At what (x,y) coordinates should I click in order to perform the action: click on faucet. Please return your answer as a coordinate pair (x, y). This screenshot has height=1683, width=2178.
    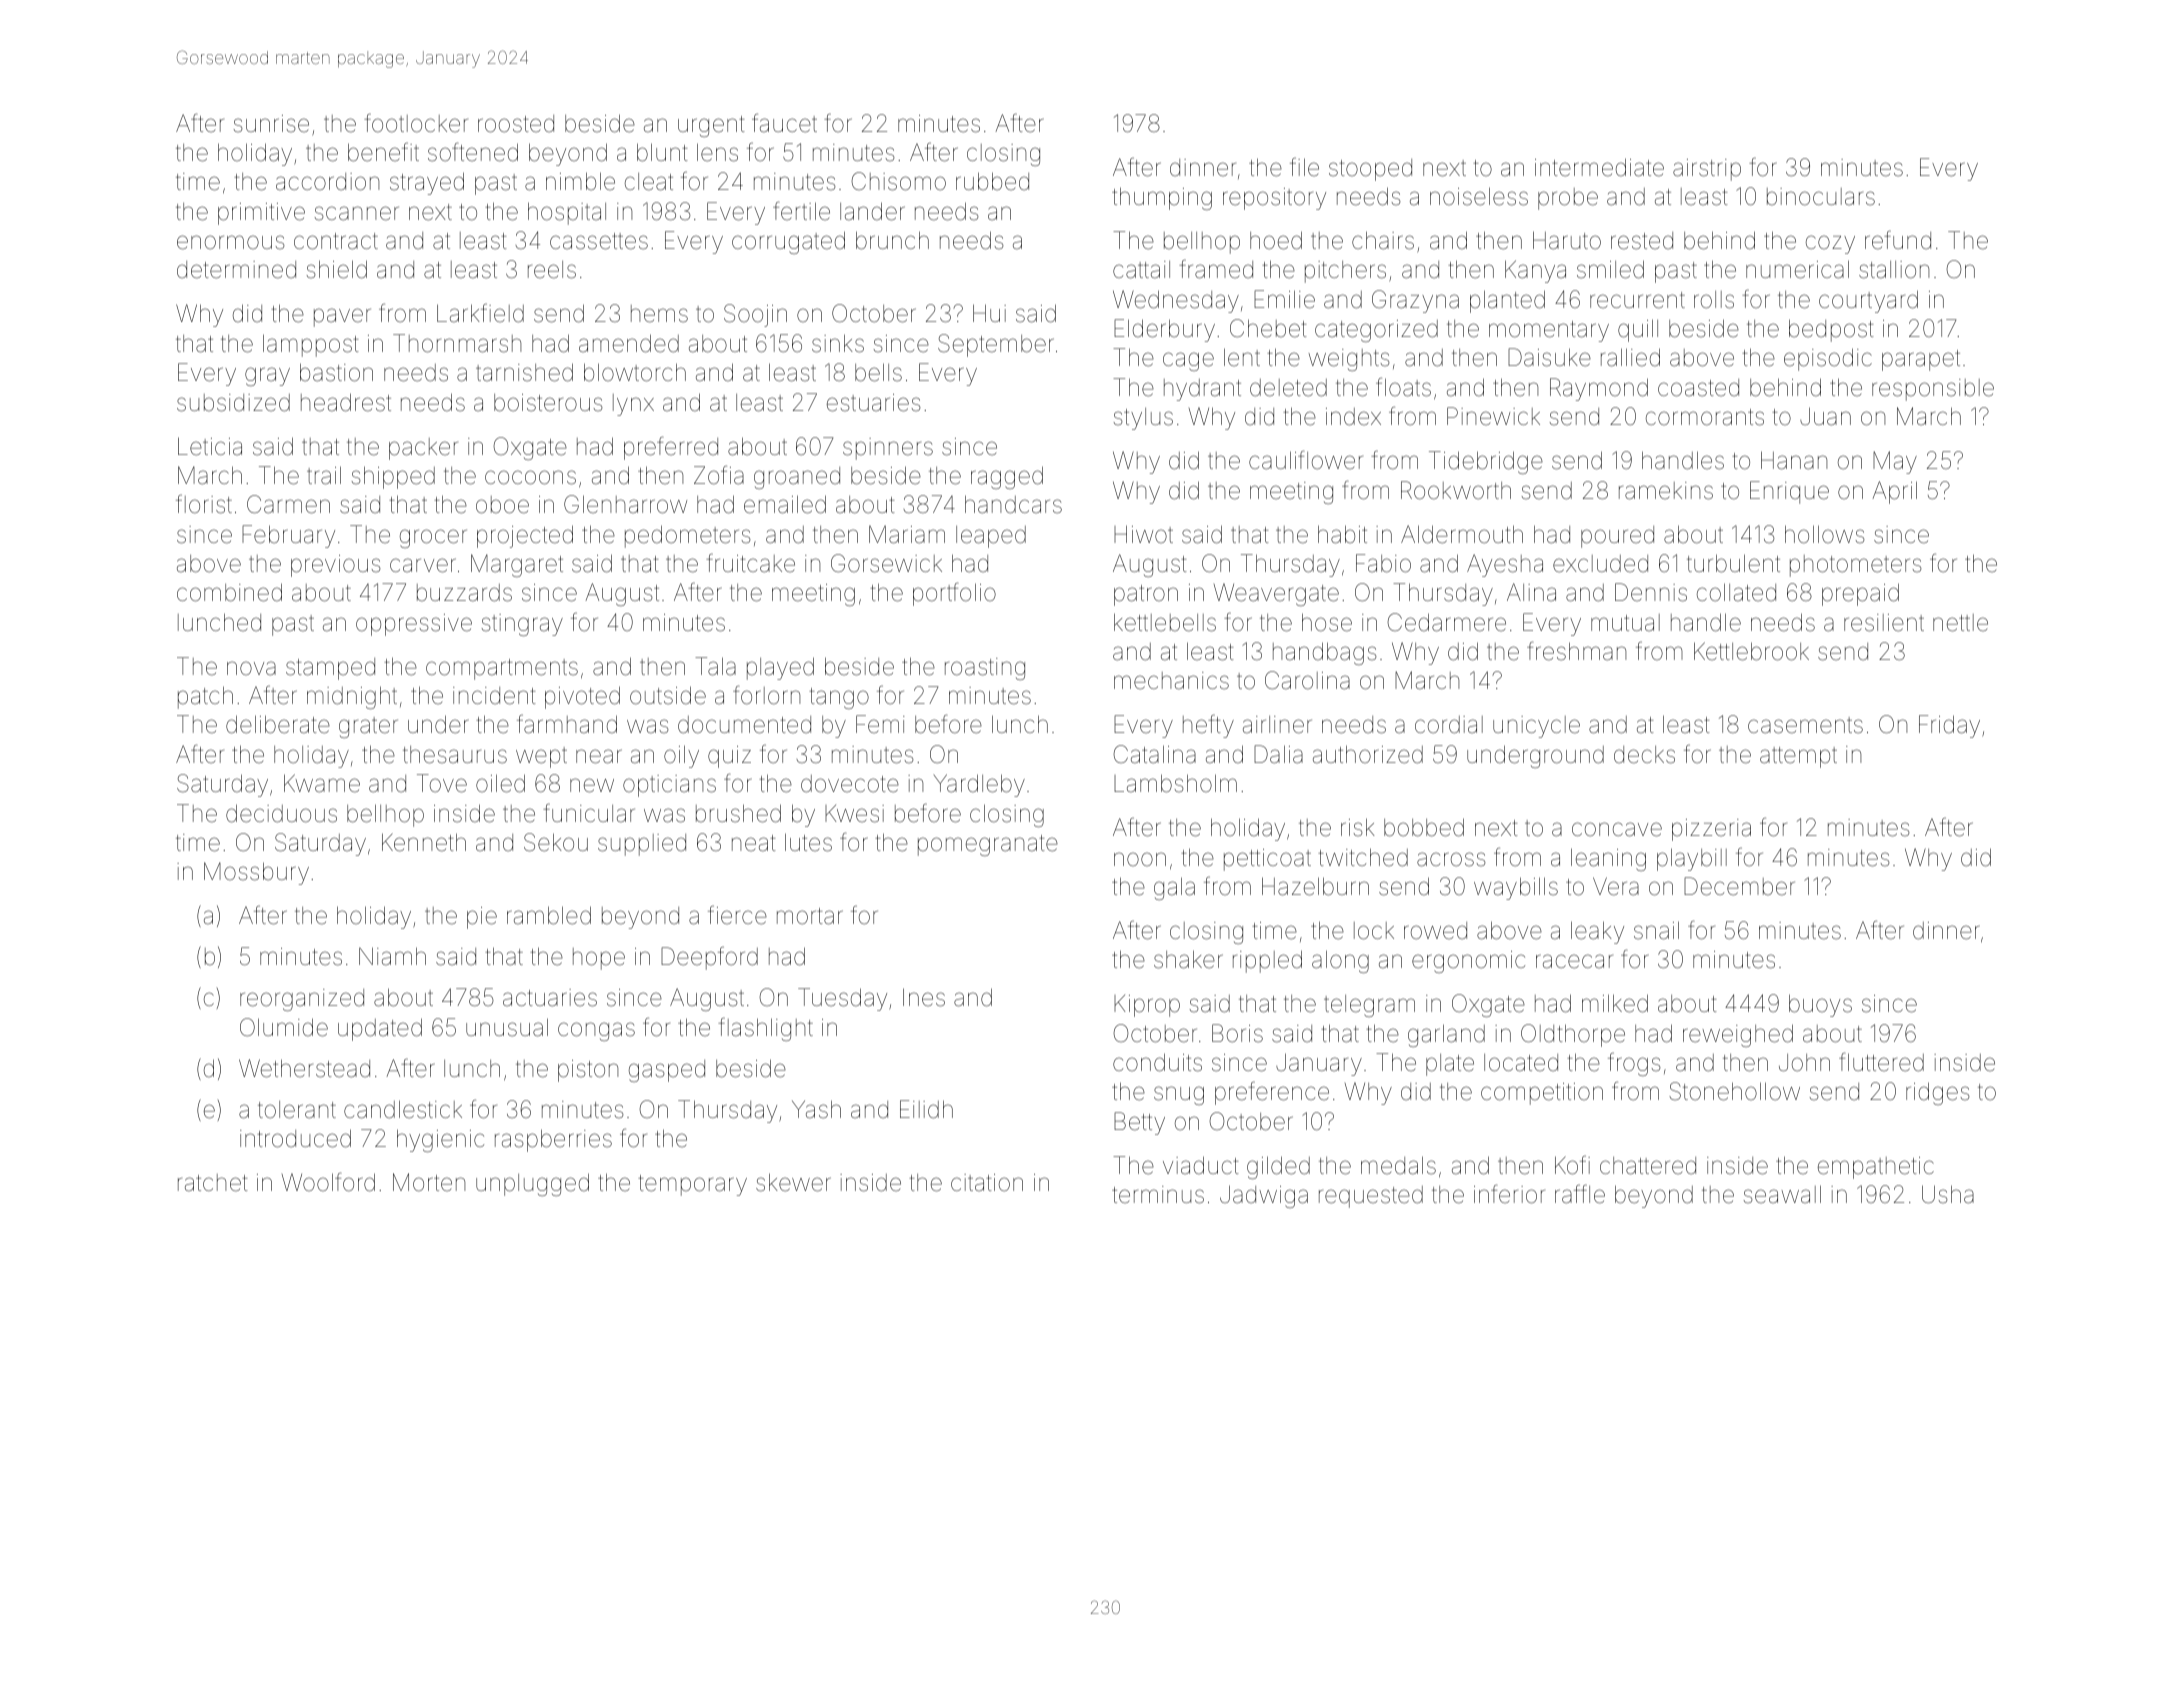
    Looking at the image, I should click on (784, 123).
